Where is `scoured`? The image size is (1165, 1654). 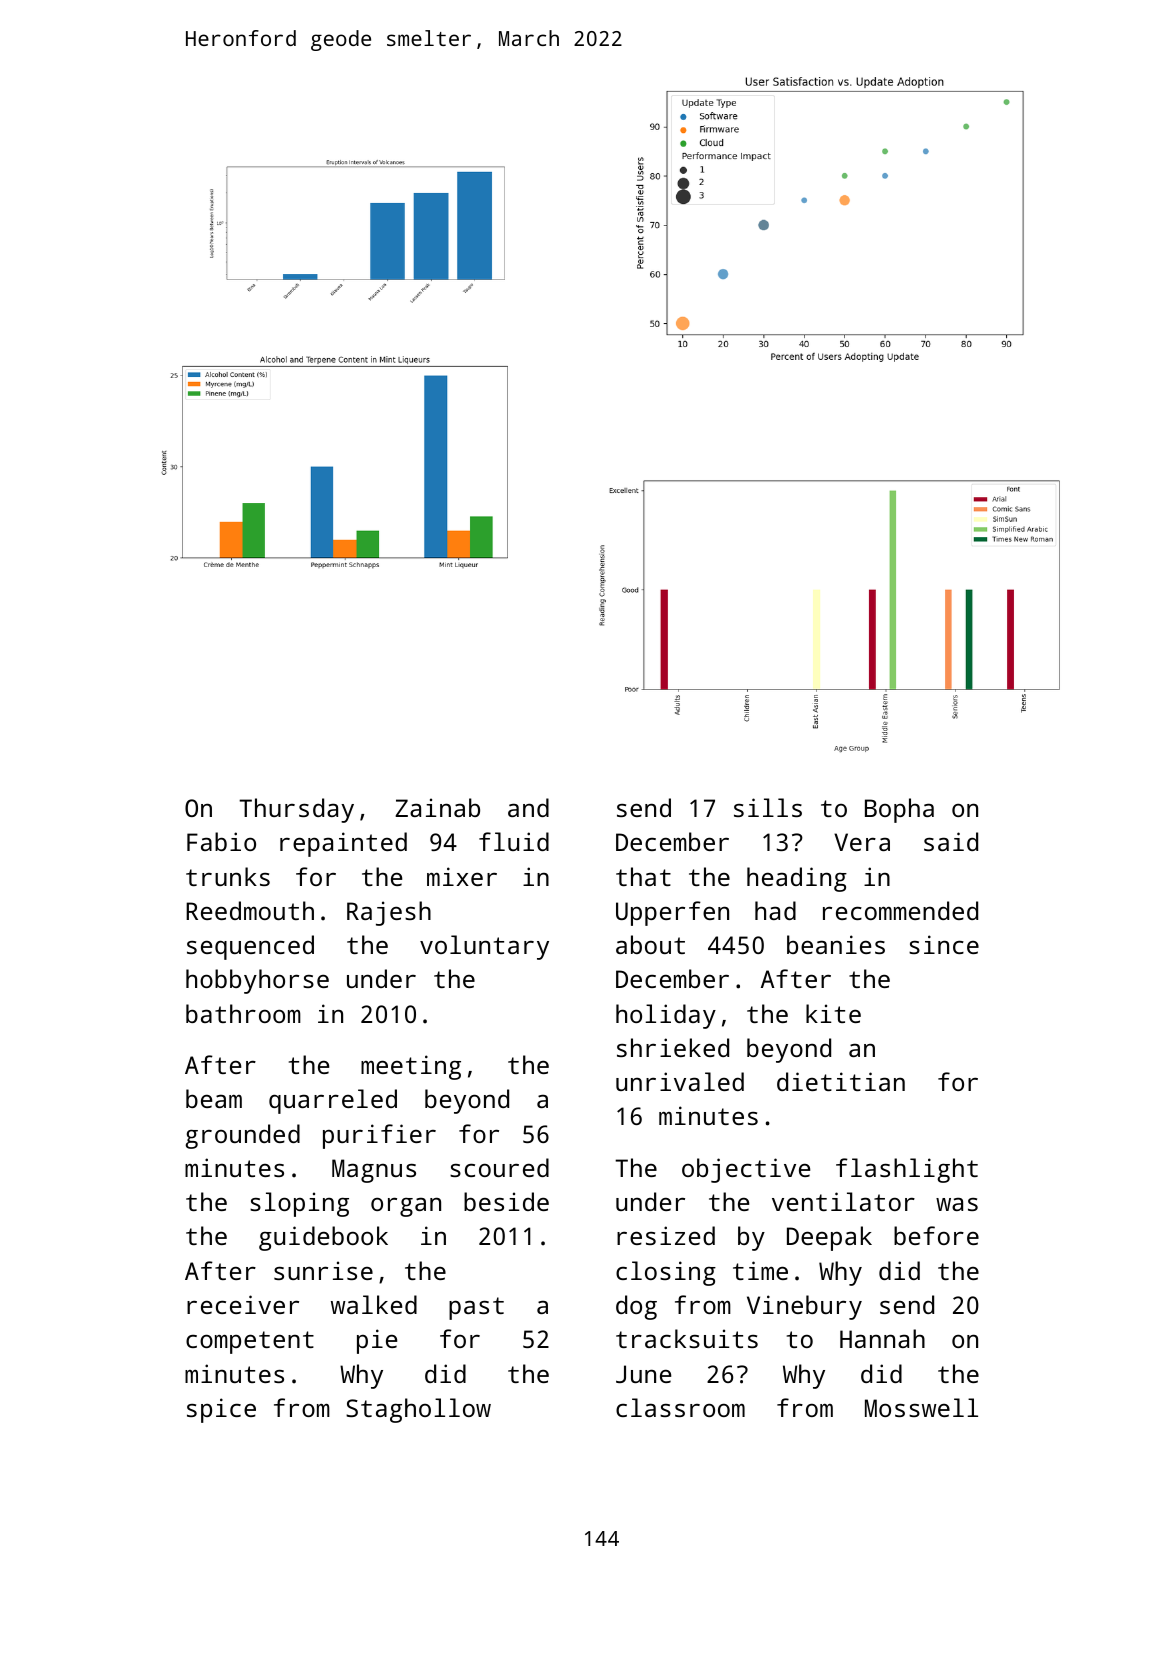 scoured is located at coordinates (499, 1167).
